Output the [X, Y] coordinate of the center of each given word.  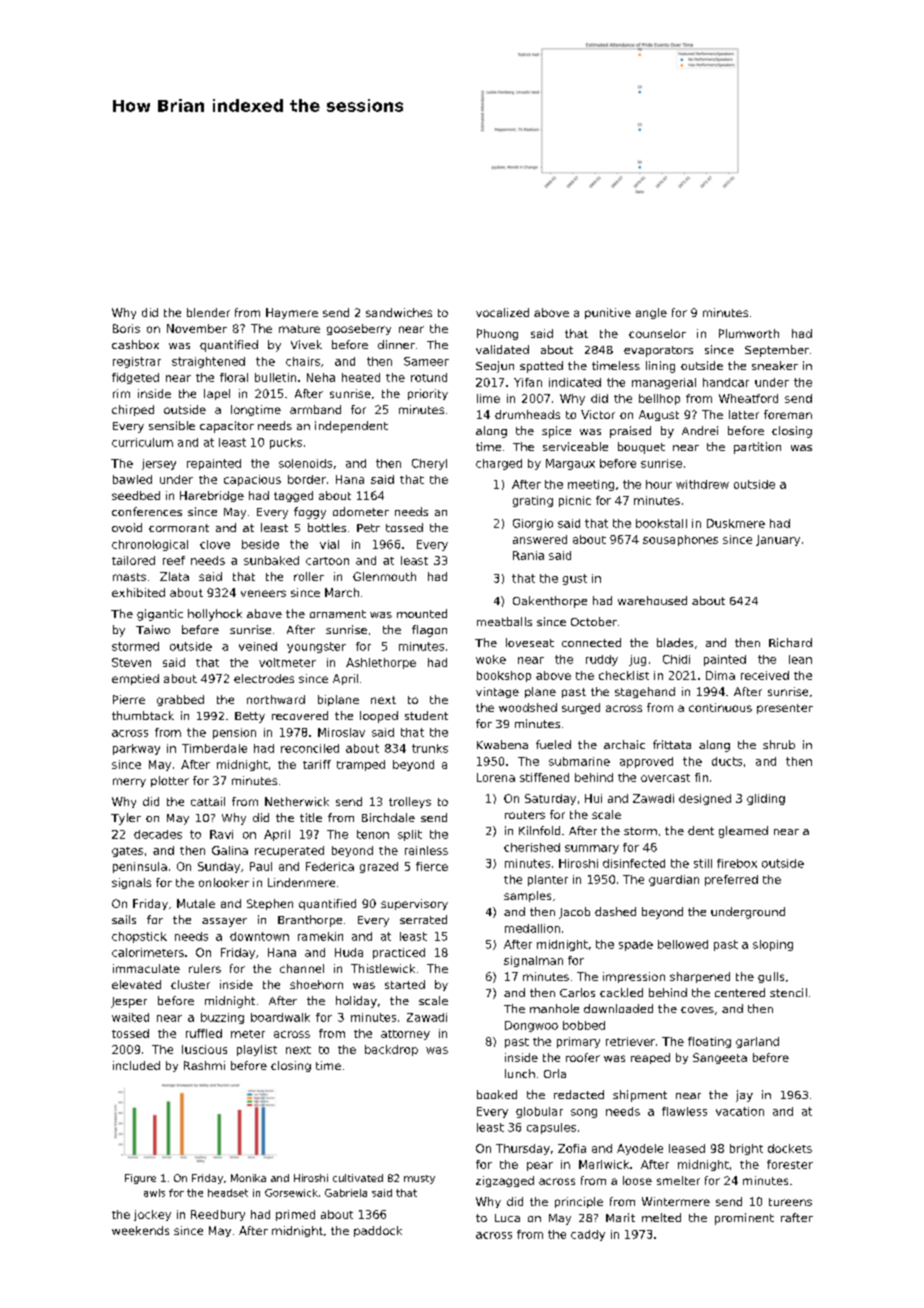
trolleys [410, 802]
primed [295, 1215]
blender [208, 312]
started [405, 984]
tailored [133, 560]
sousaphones [680, 540]
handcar [726, 382]
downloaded [618, 1008]
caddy [588, 1235]
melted [661, 1217]
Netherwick [297, 801]
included [136, 1065]
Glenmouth [384, 576]
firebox [737, 863]
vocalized [502, 312]
